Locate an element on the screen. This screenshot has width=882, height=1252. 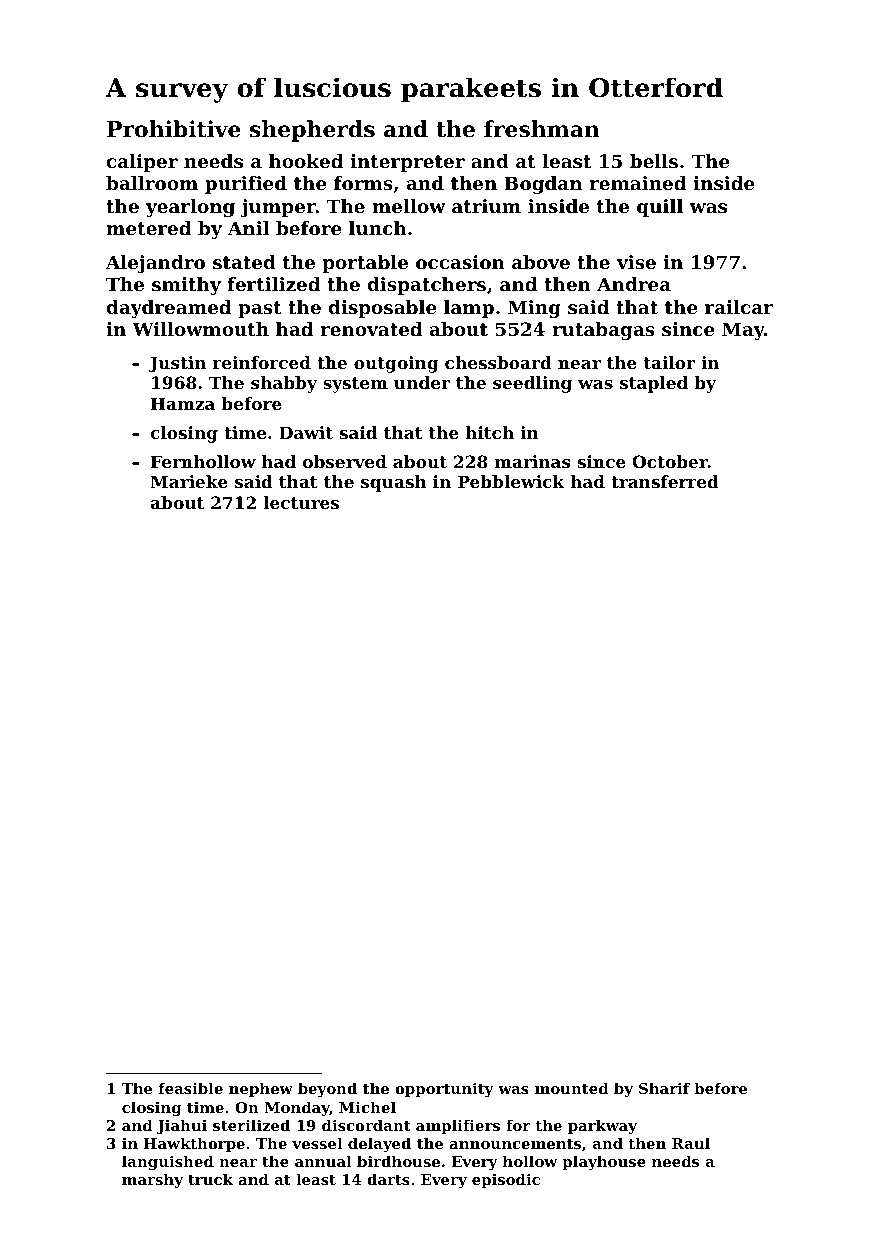
transferred is located at coordinates (665, 481).
